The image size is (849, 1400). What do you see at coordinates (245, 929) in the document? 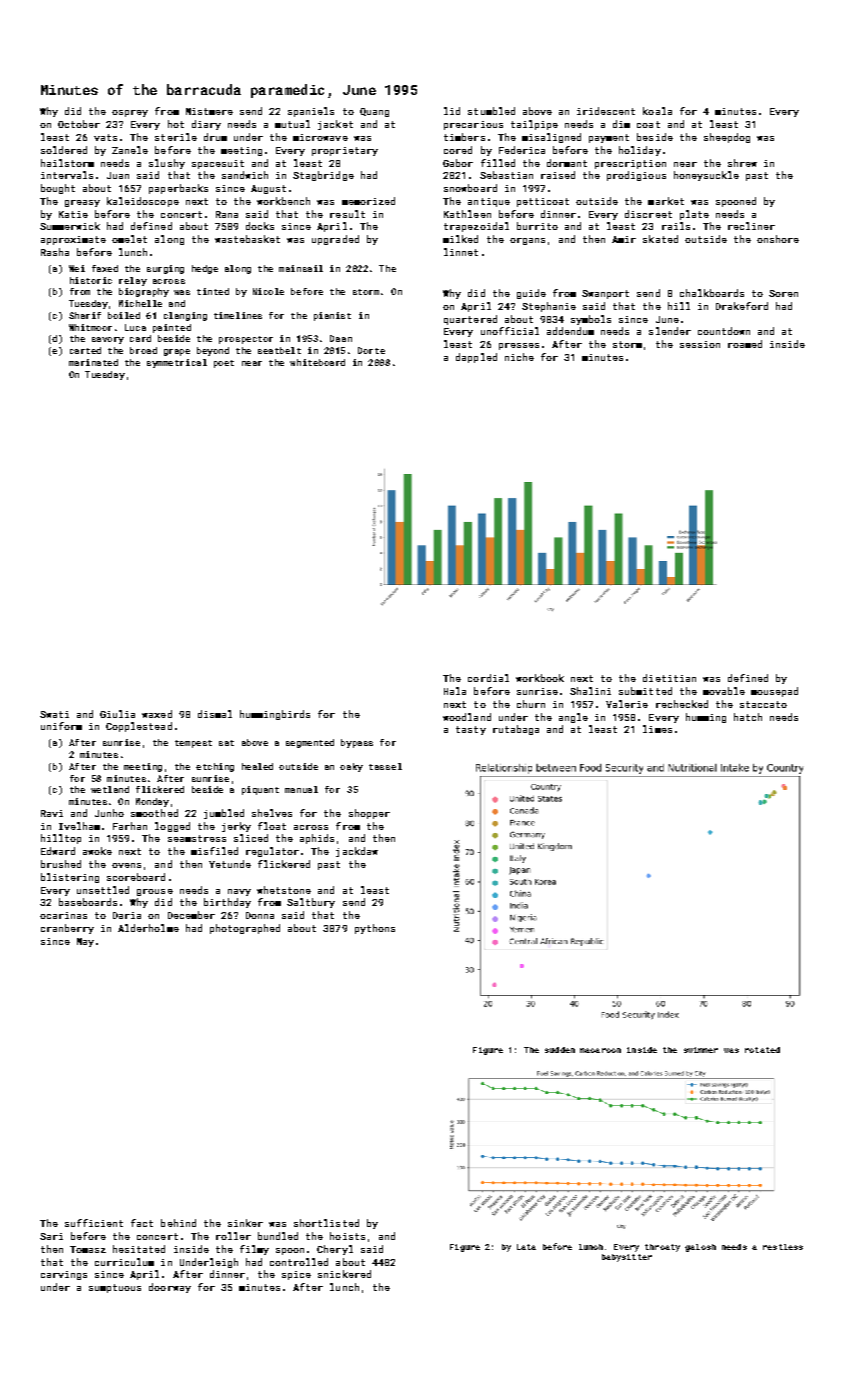
I see `photographed` at bounding box center [245, 929].
